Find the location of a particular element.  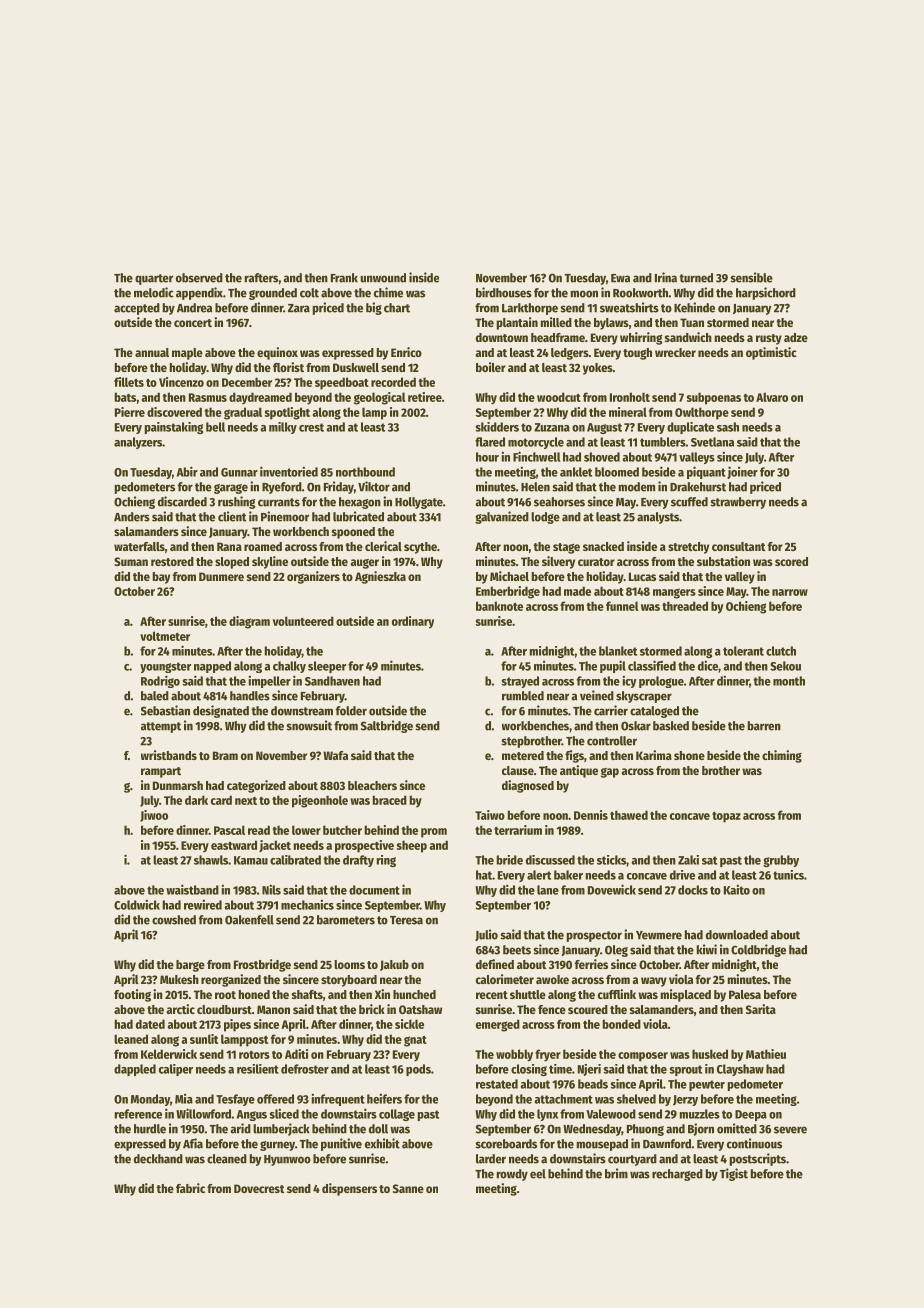

quarter is located at coordinates (154, 279).
